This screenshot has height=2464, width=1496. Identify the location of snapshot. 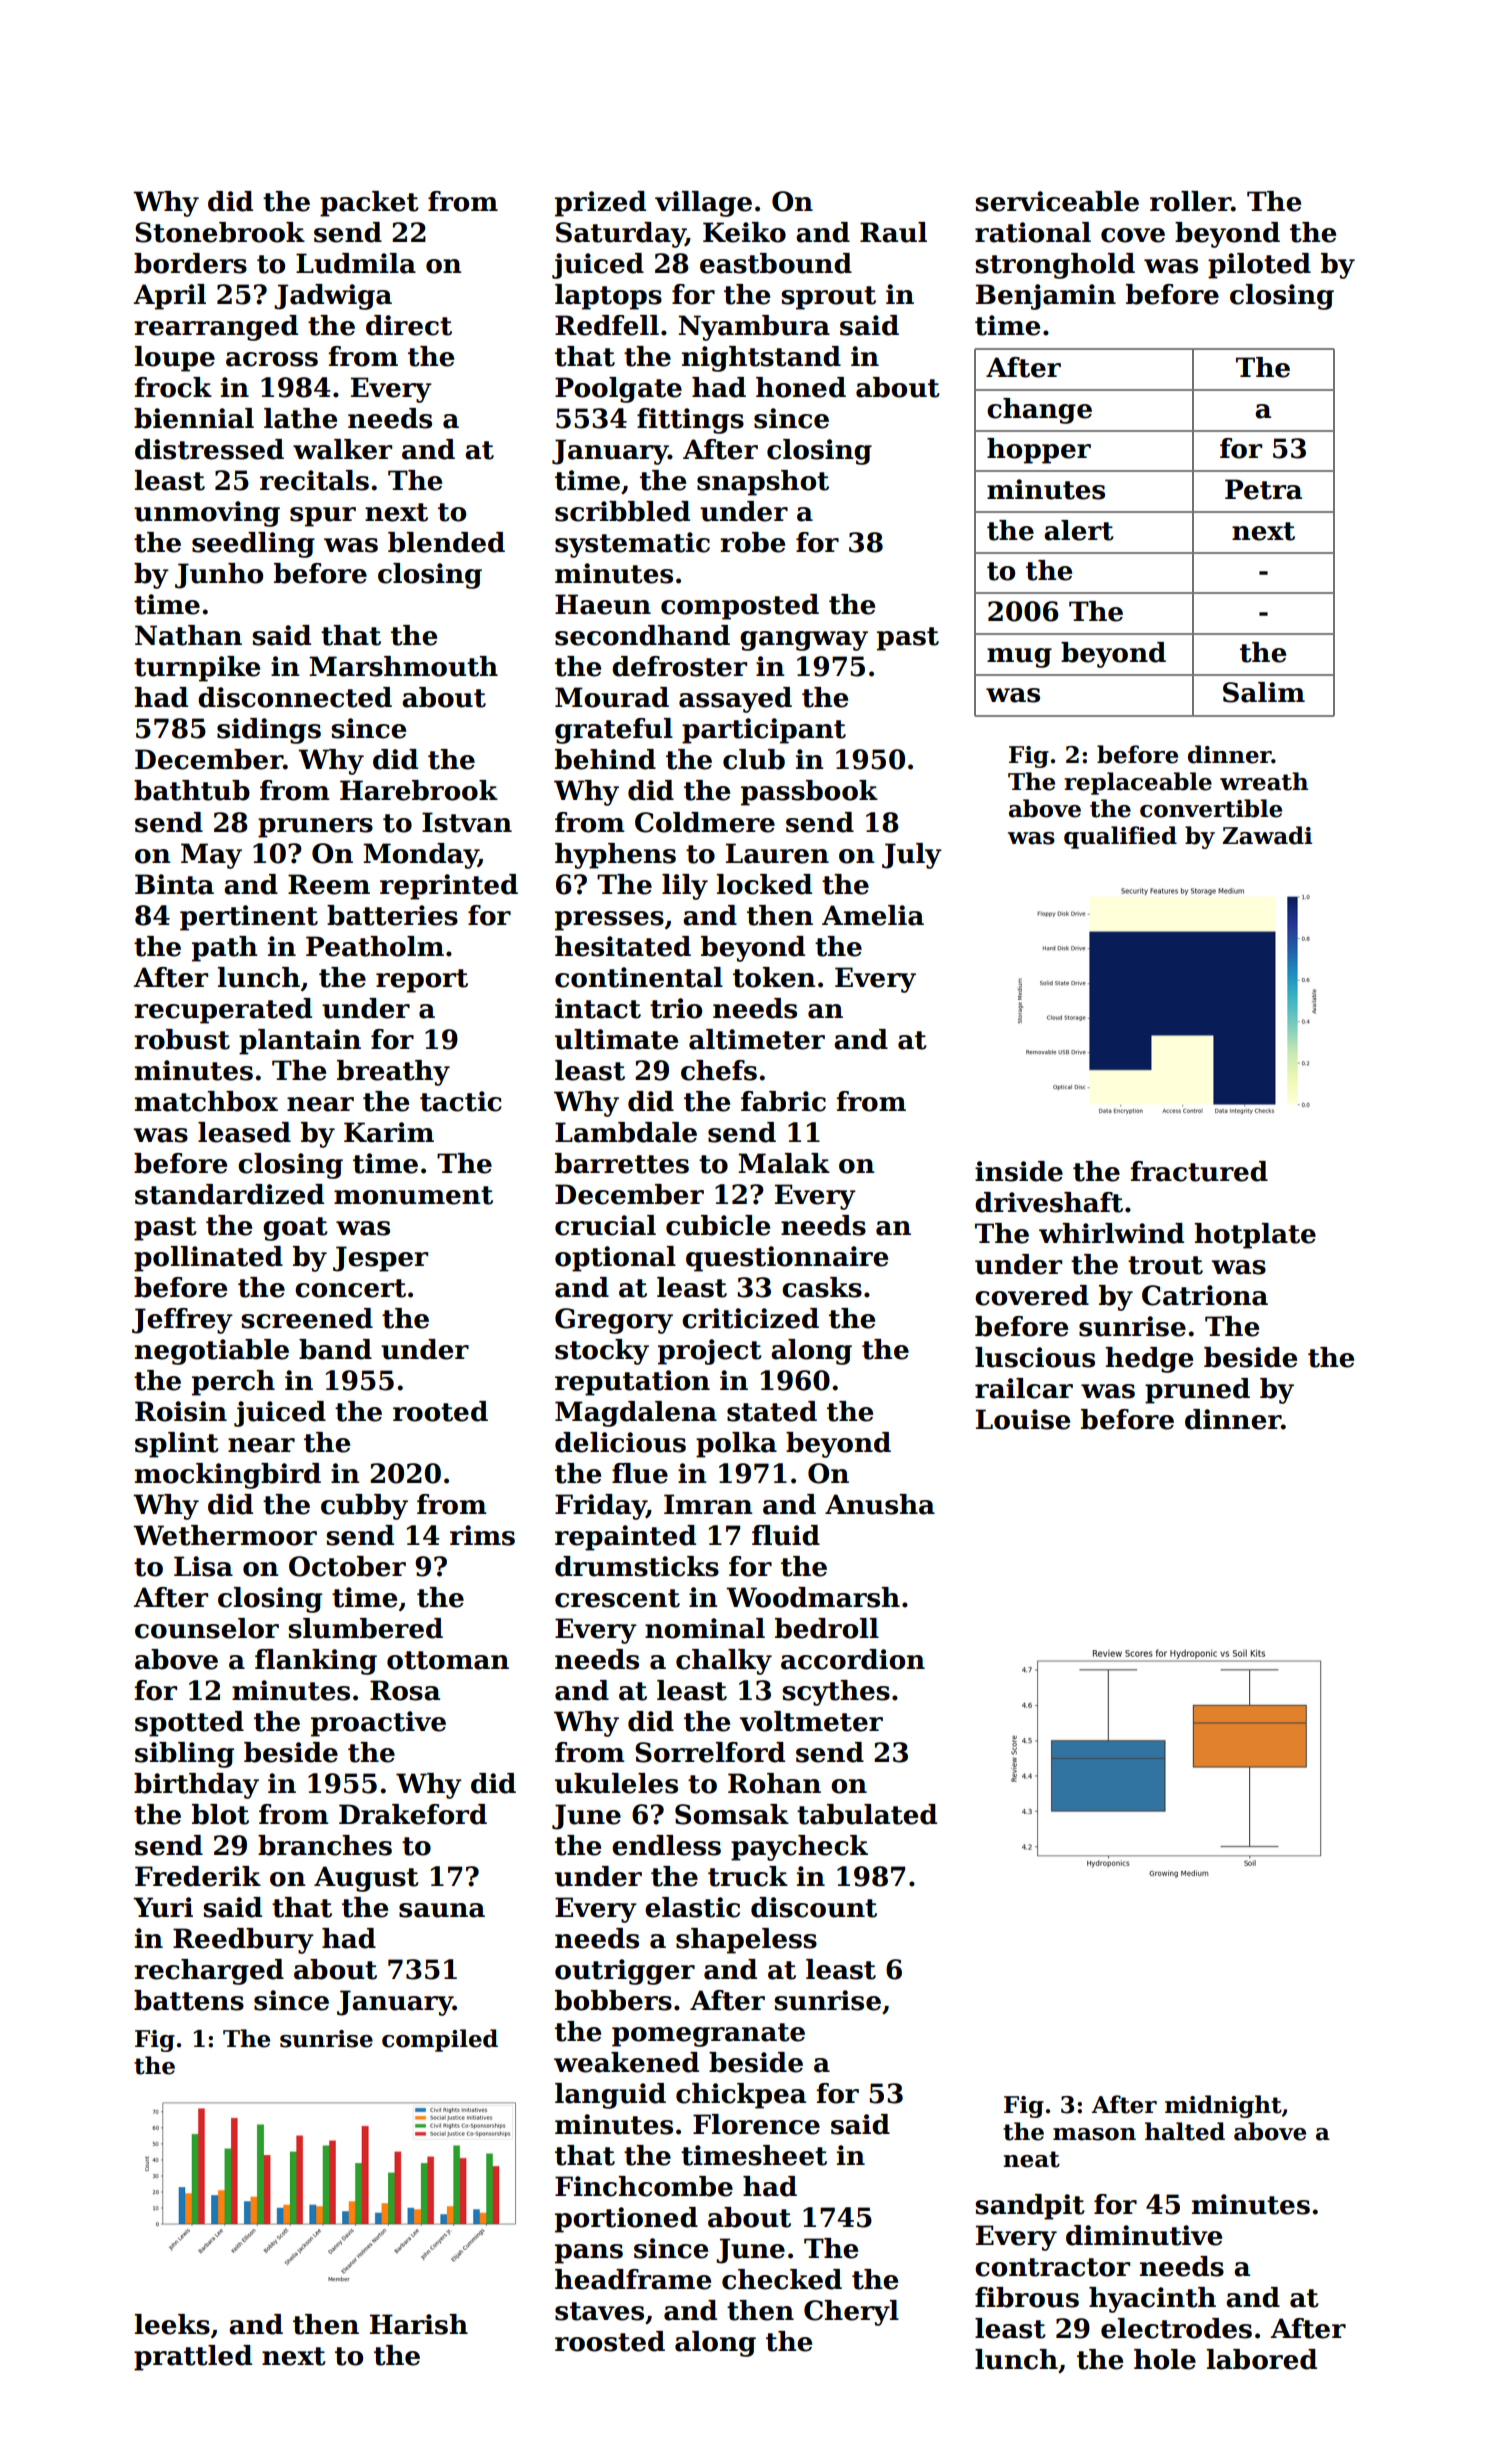
(763, 483).
